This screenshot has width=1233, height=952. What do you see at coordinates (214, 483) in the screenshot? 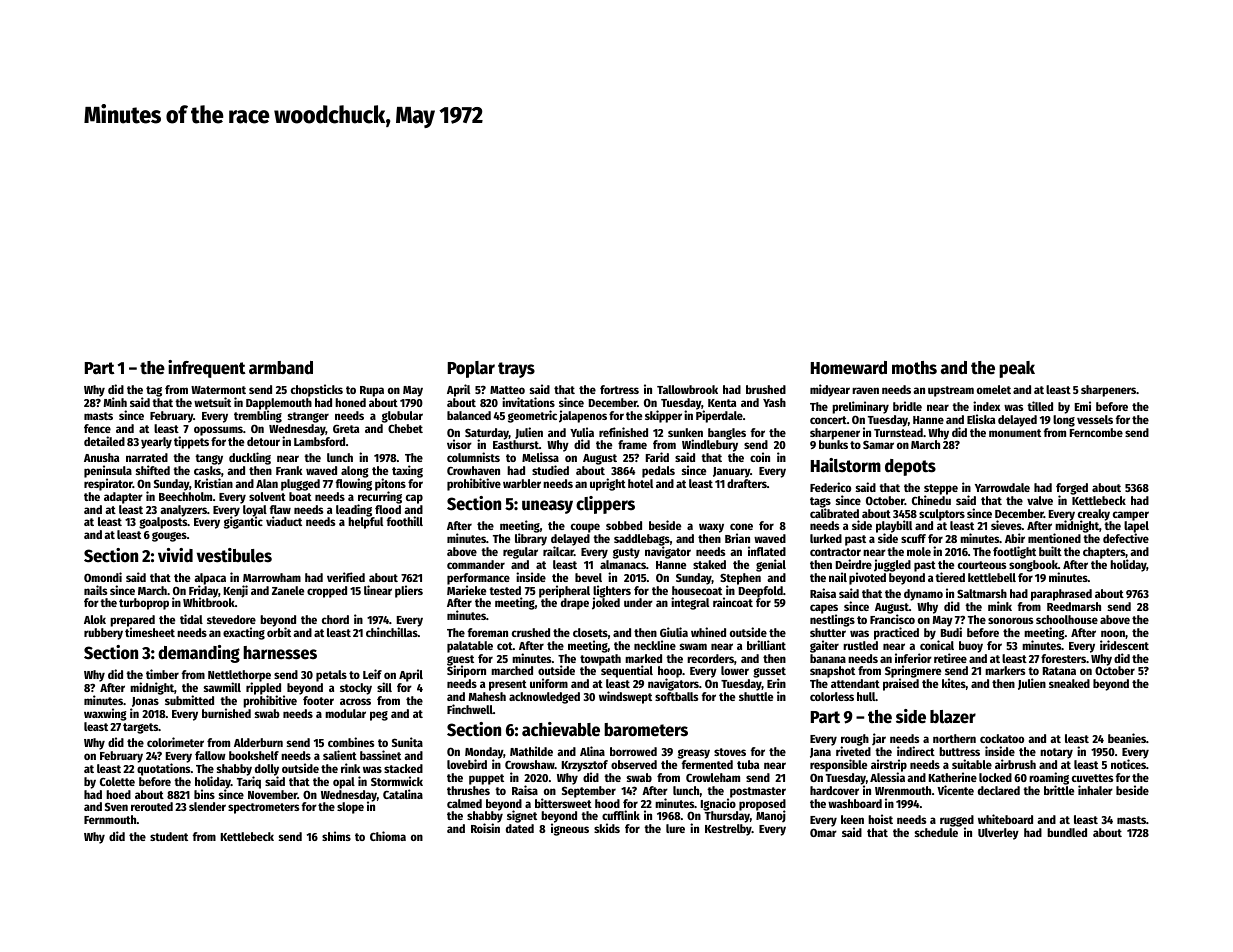
I see `Kristian` at bounding box center [214, 483].
